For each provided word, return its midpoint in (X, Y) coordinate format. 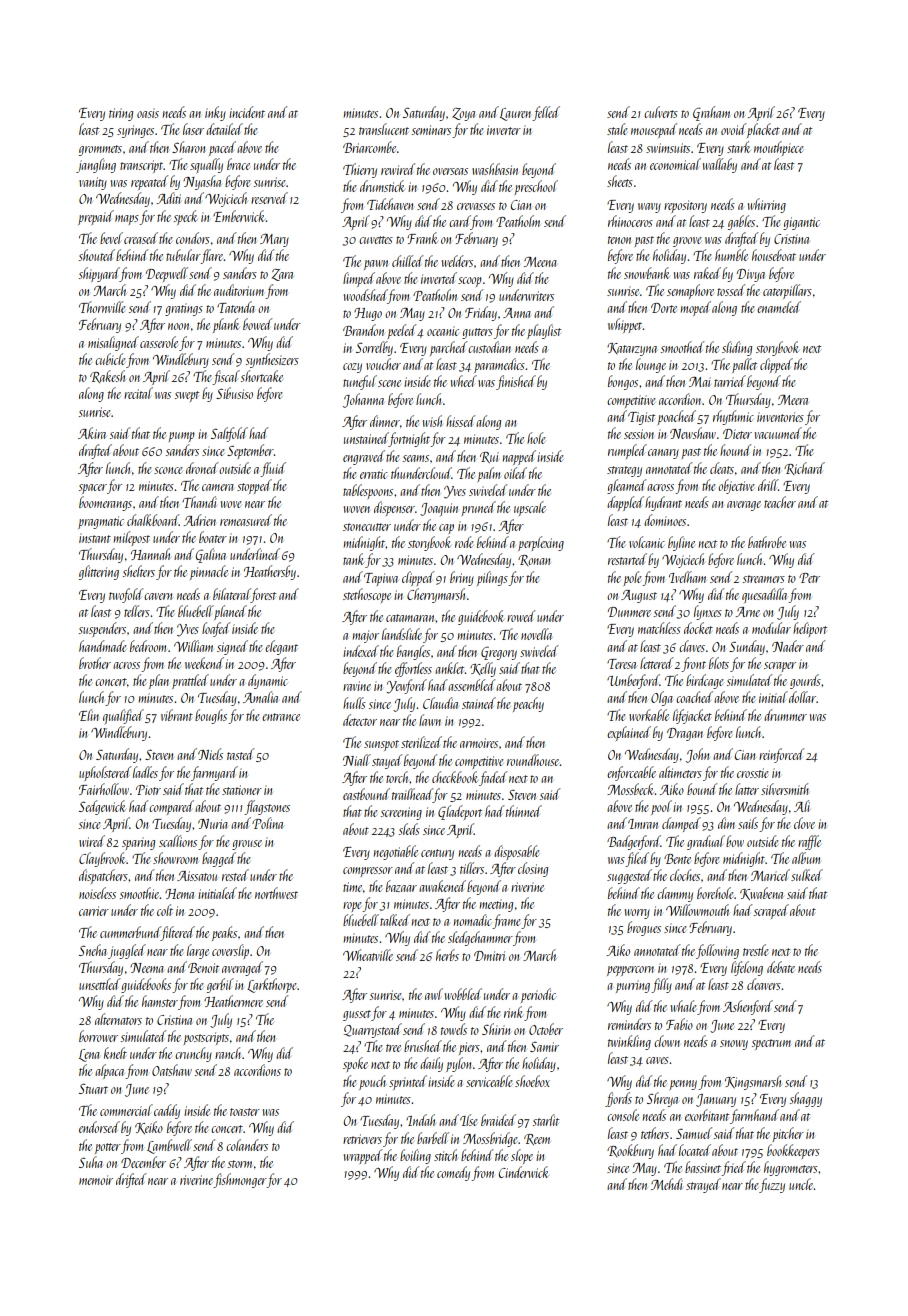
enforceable (631, 773)
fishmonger (240, 1180)
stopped (254, 486)
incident (247, 112)
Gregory (499, 653)
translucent (384, 129)
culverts (661, 112)
